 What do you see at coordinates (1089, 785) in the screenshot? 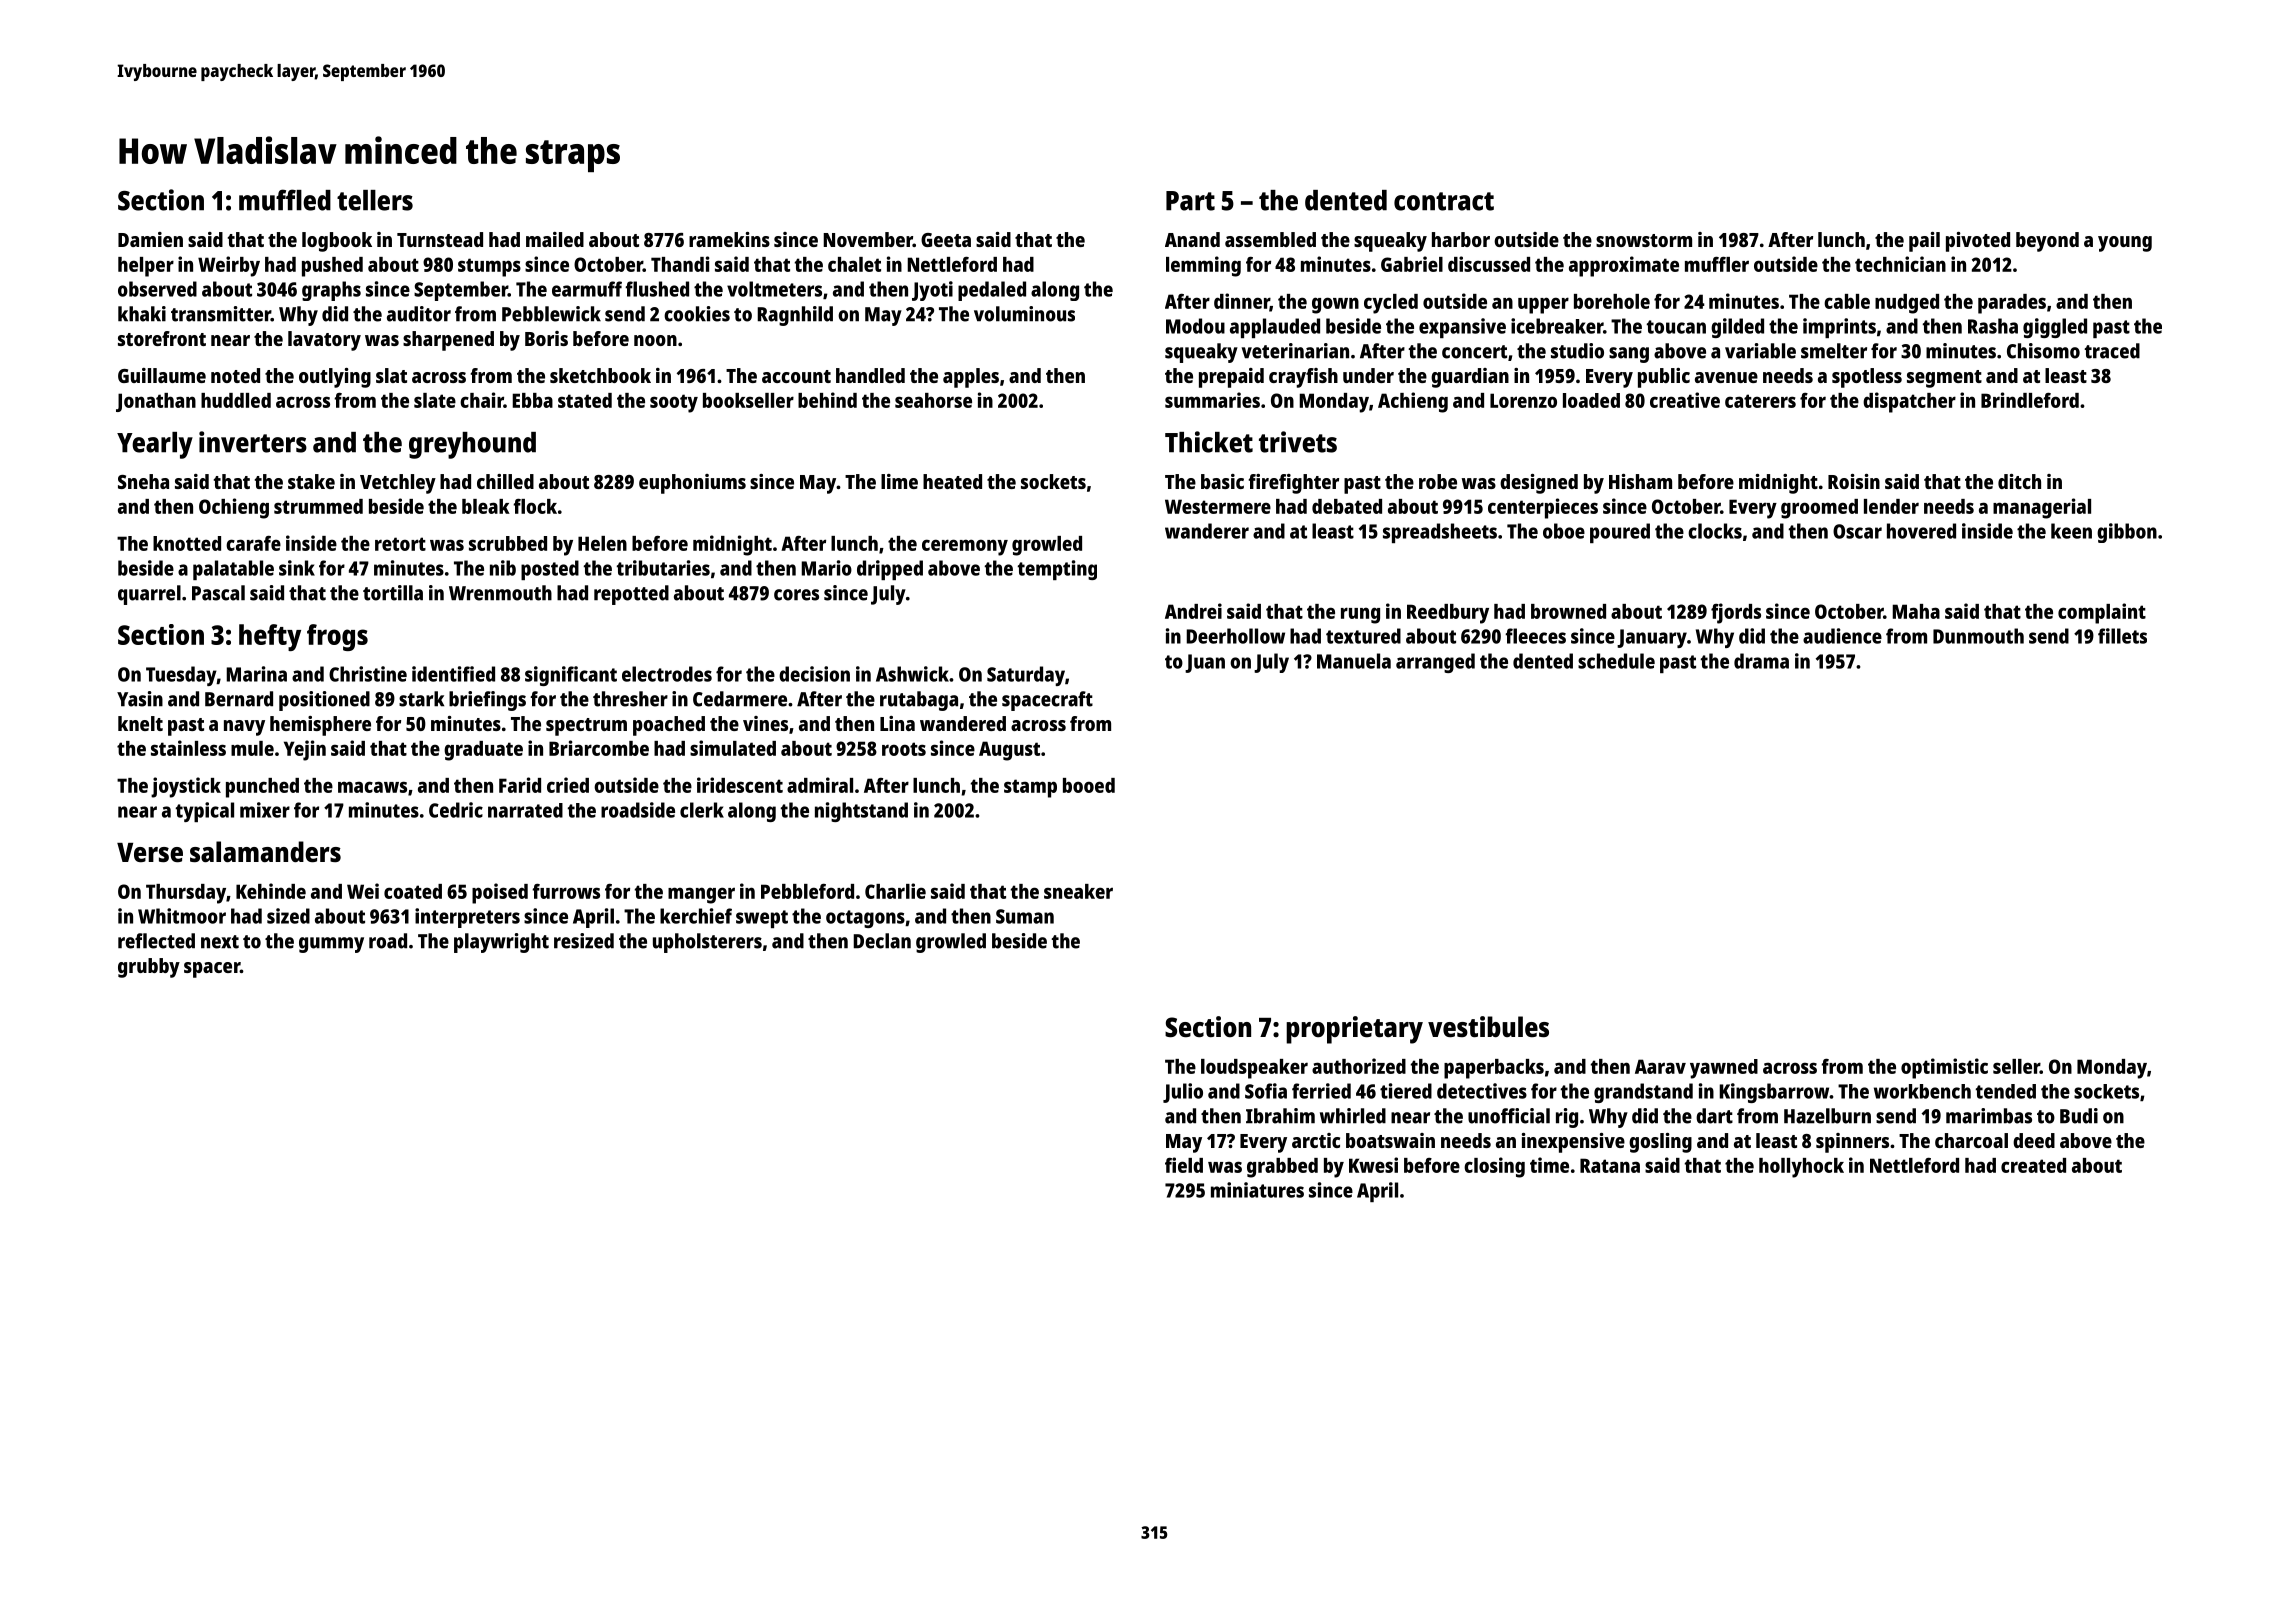
I see `booed` at bounding box center [1089, 785].
